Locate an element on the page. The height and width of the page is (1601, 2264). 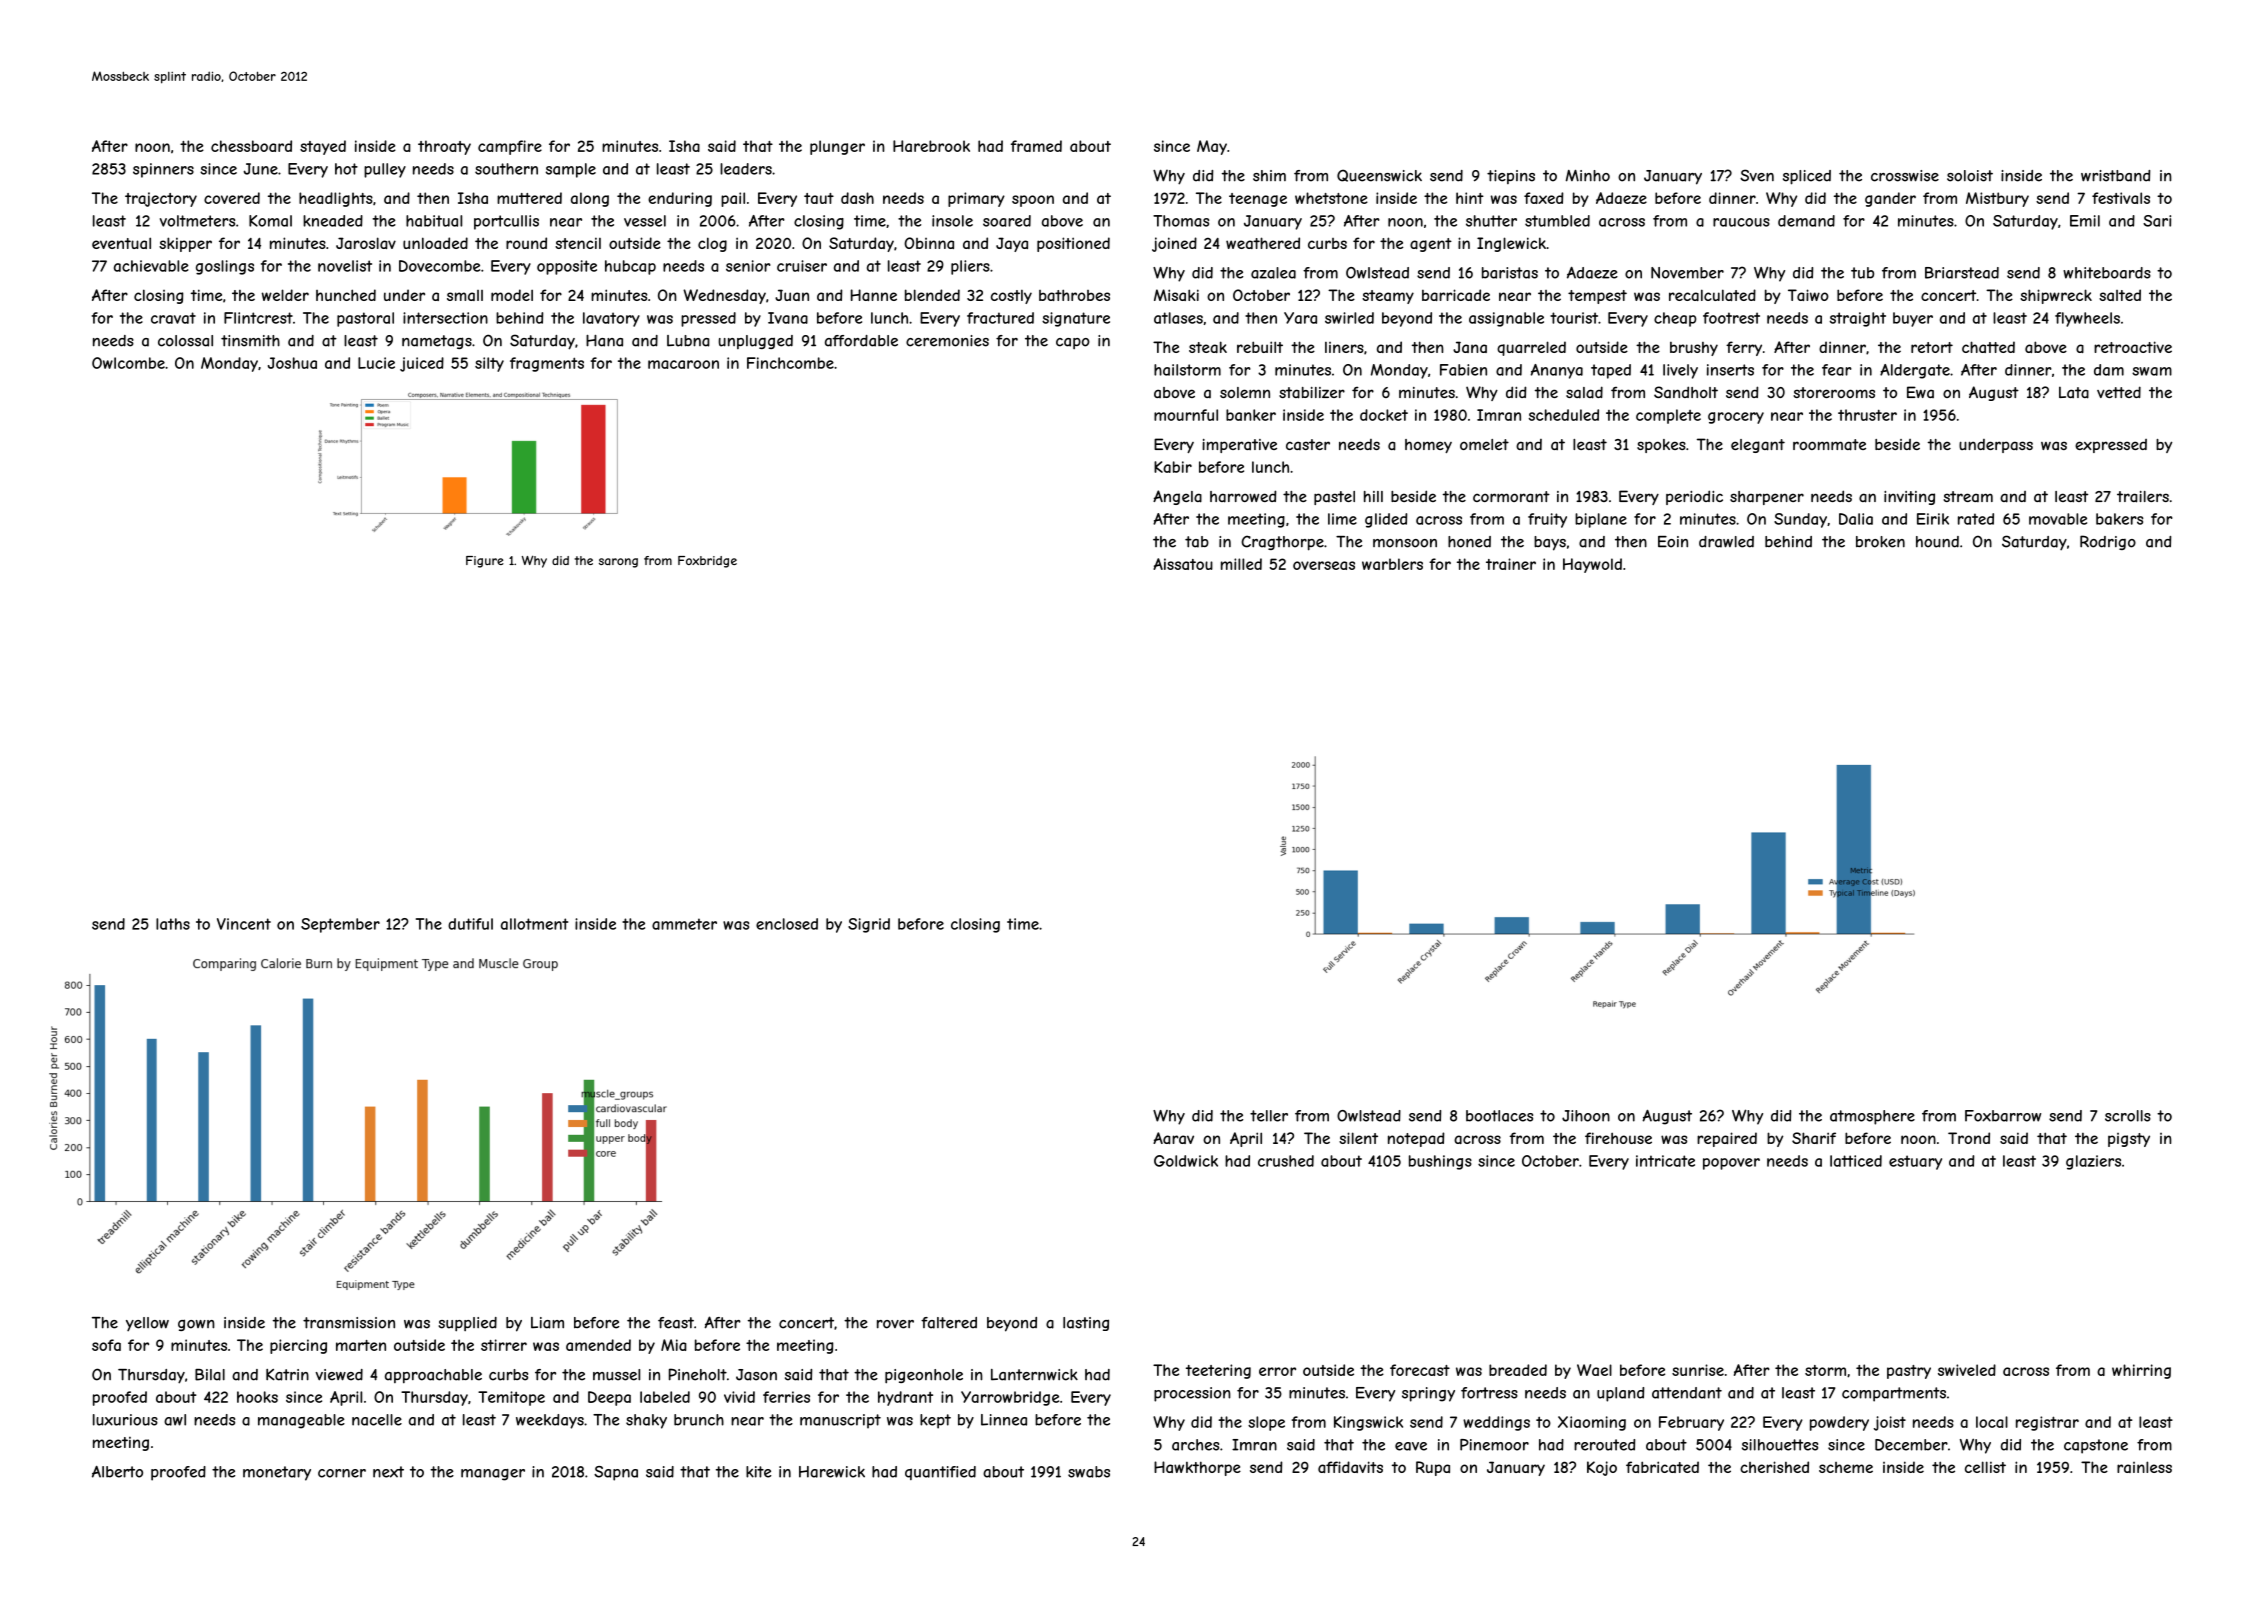
rover is located at coordinates (895, 1324).
